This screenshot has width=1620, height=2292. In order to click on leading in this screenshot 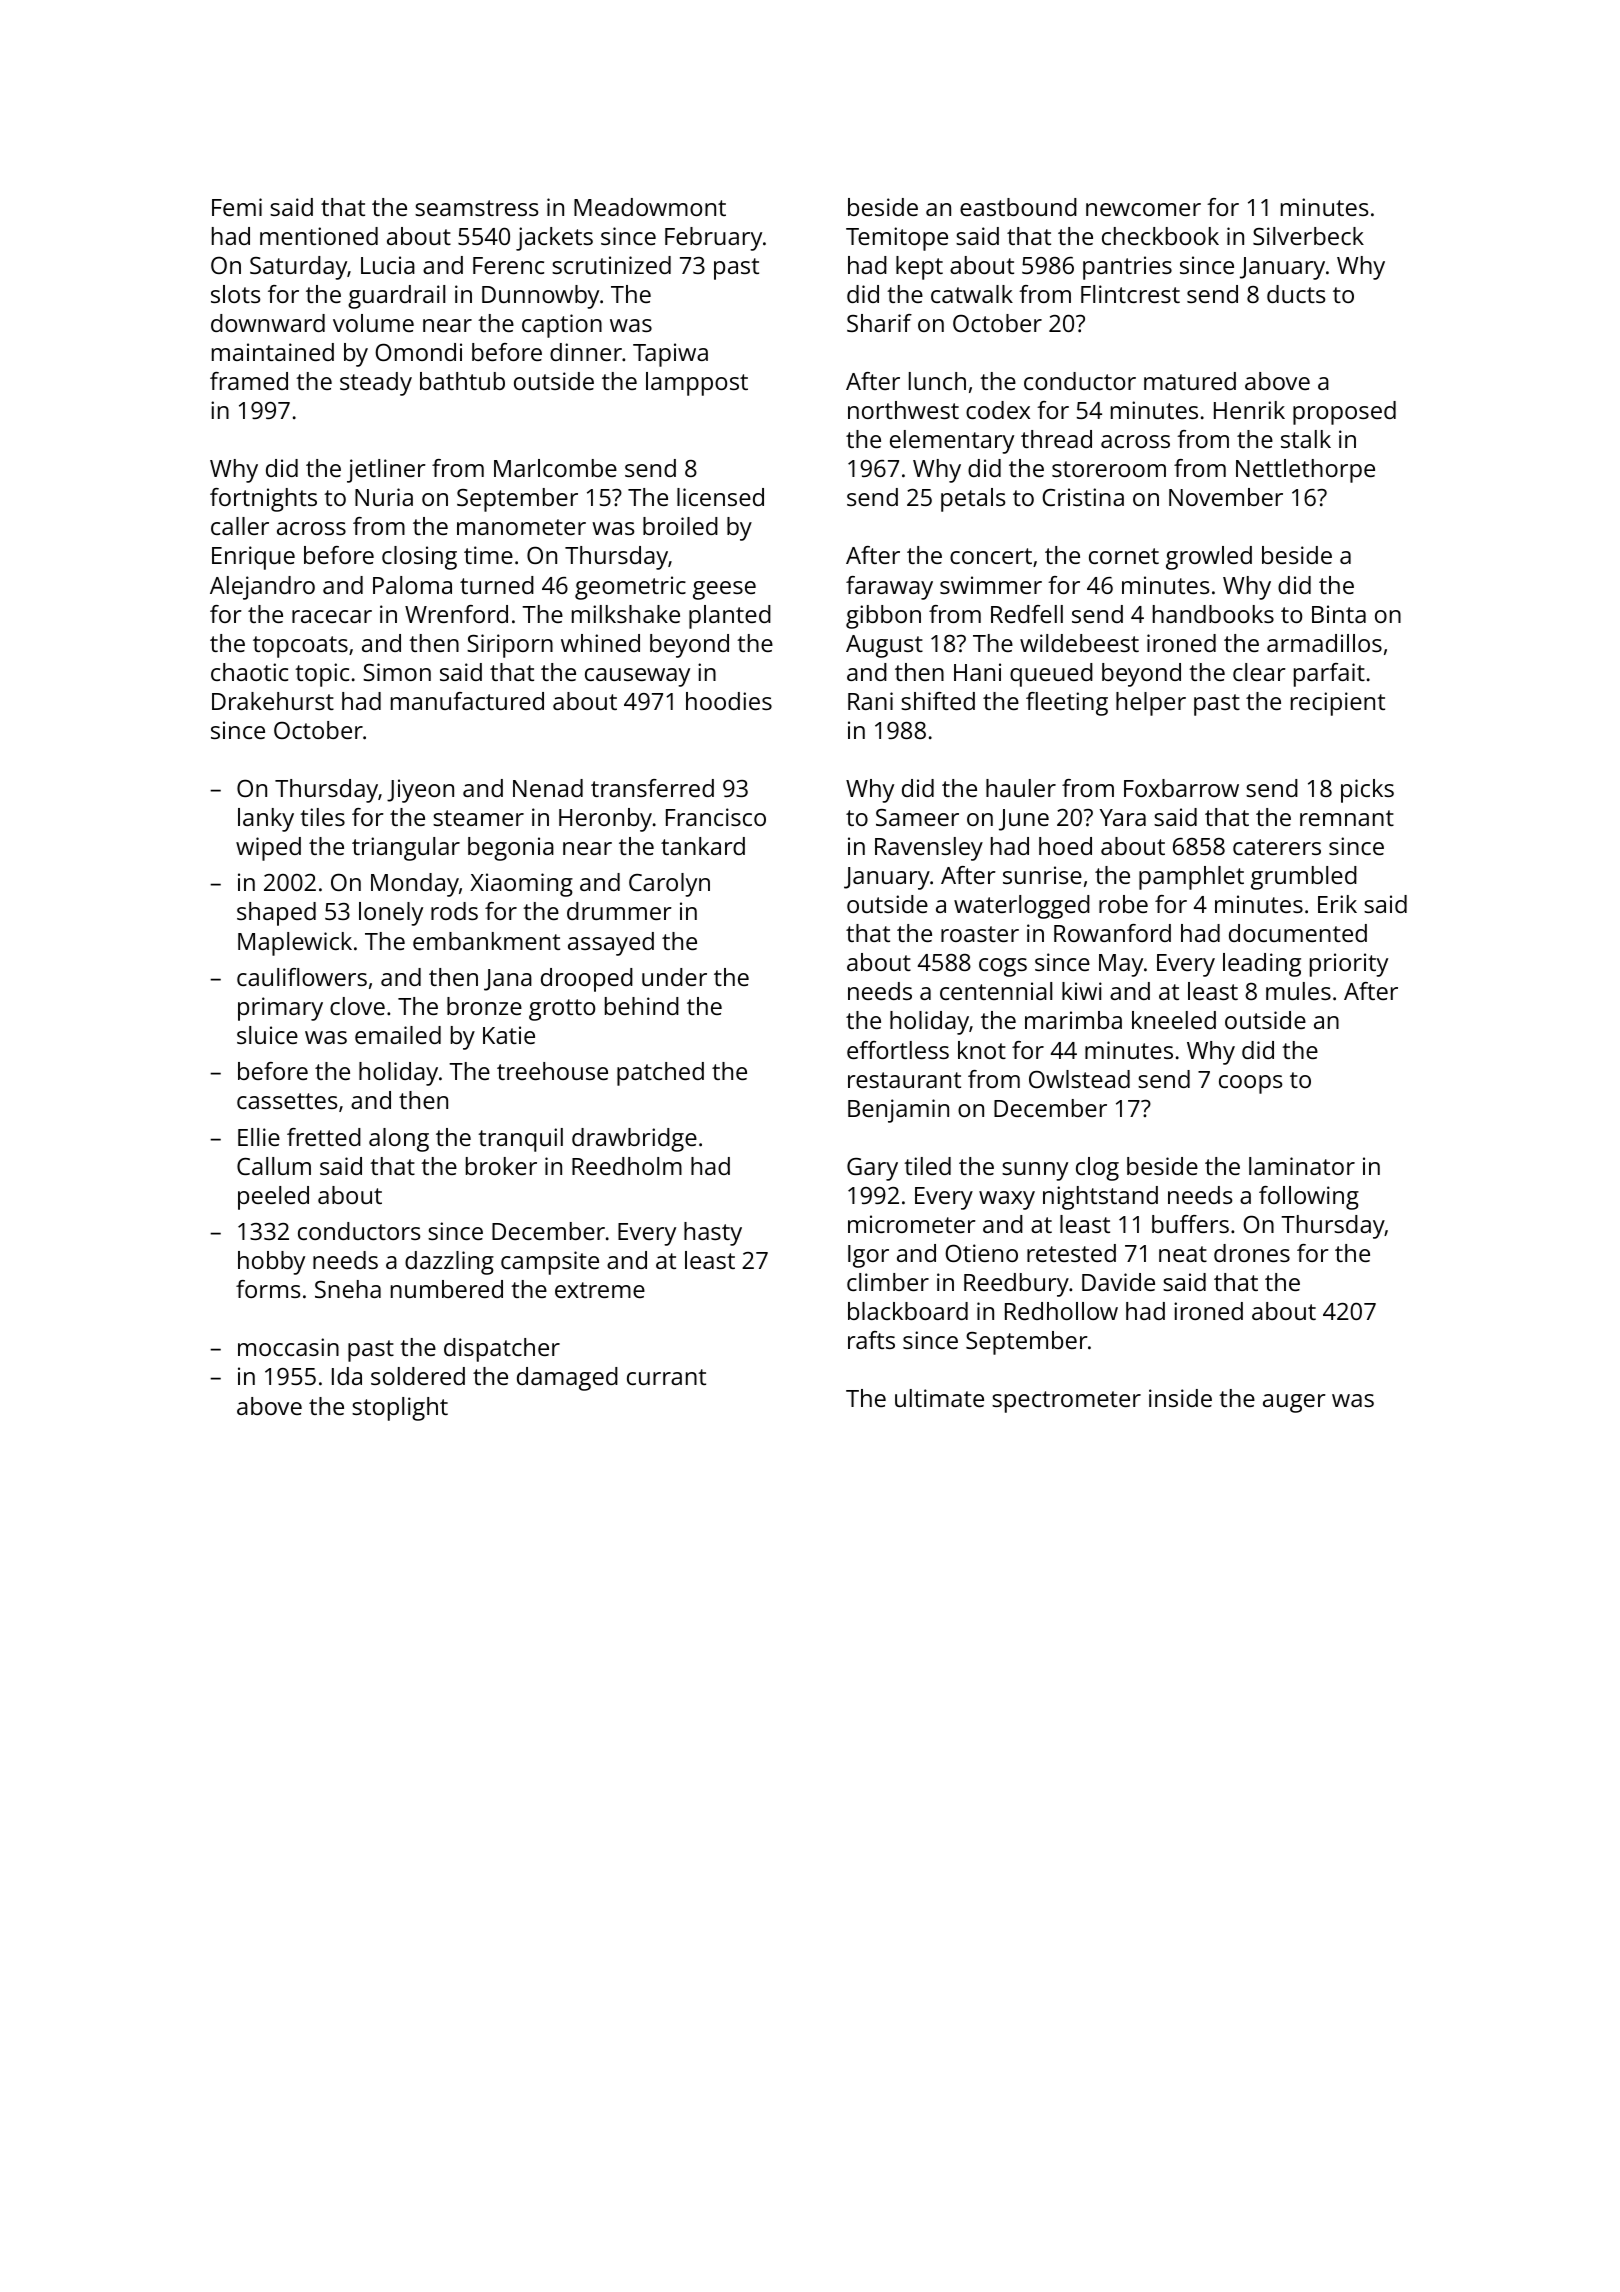, I will do `click(1262, 965)`.
